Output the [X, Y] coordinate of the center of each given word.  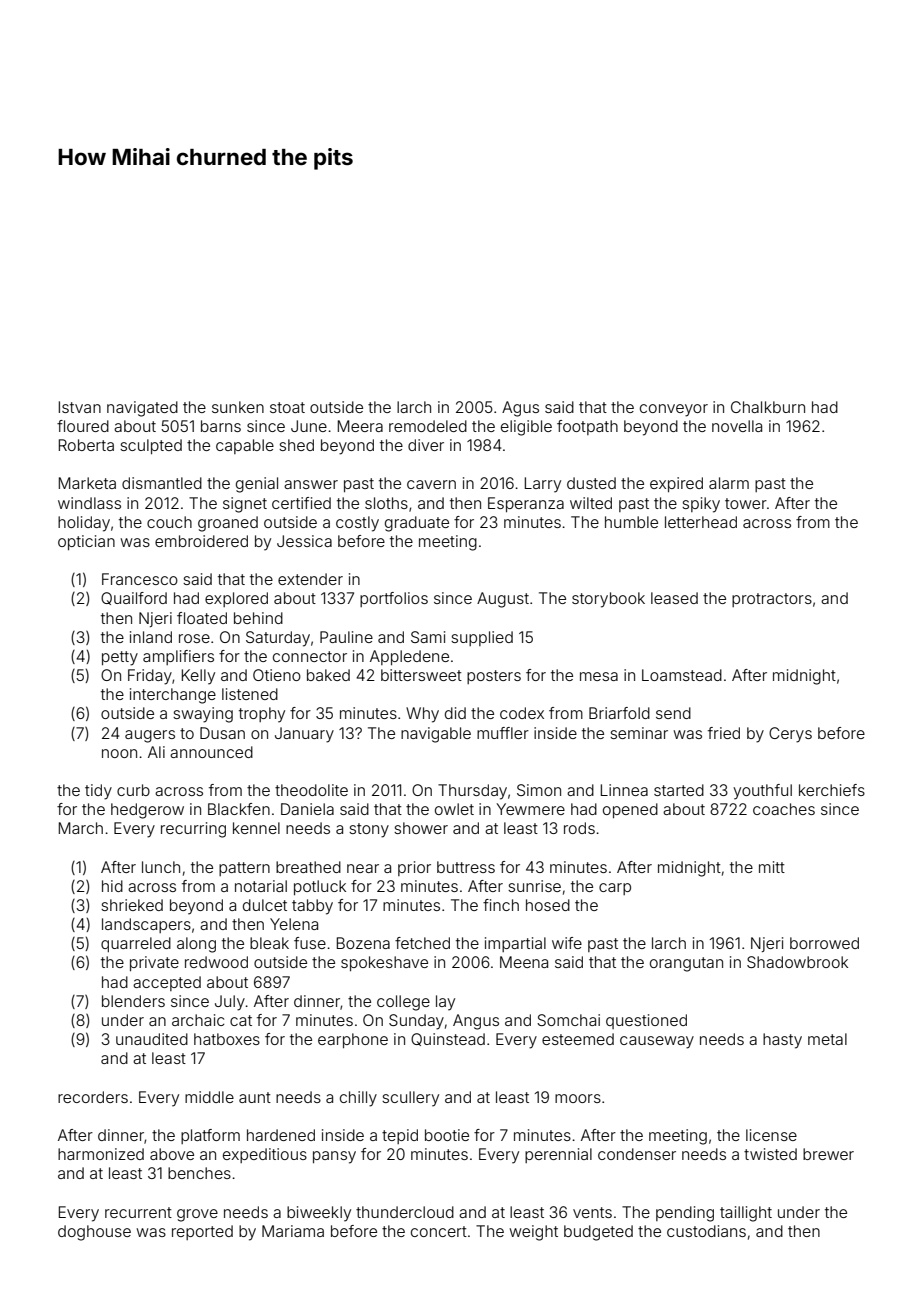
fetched [422, 943]
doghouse [94, 1233]
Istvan [80, 407]
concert [439, 1231]
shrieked [132, 905]
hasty [782, 1041]
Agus [520, 409]
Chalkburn [768, 407]
